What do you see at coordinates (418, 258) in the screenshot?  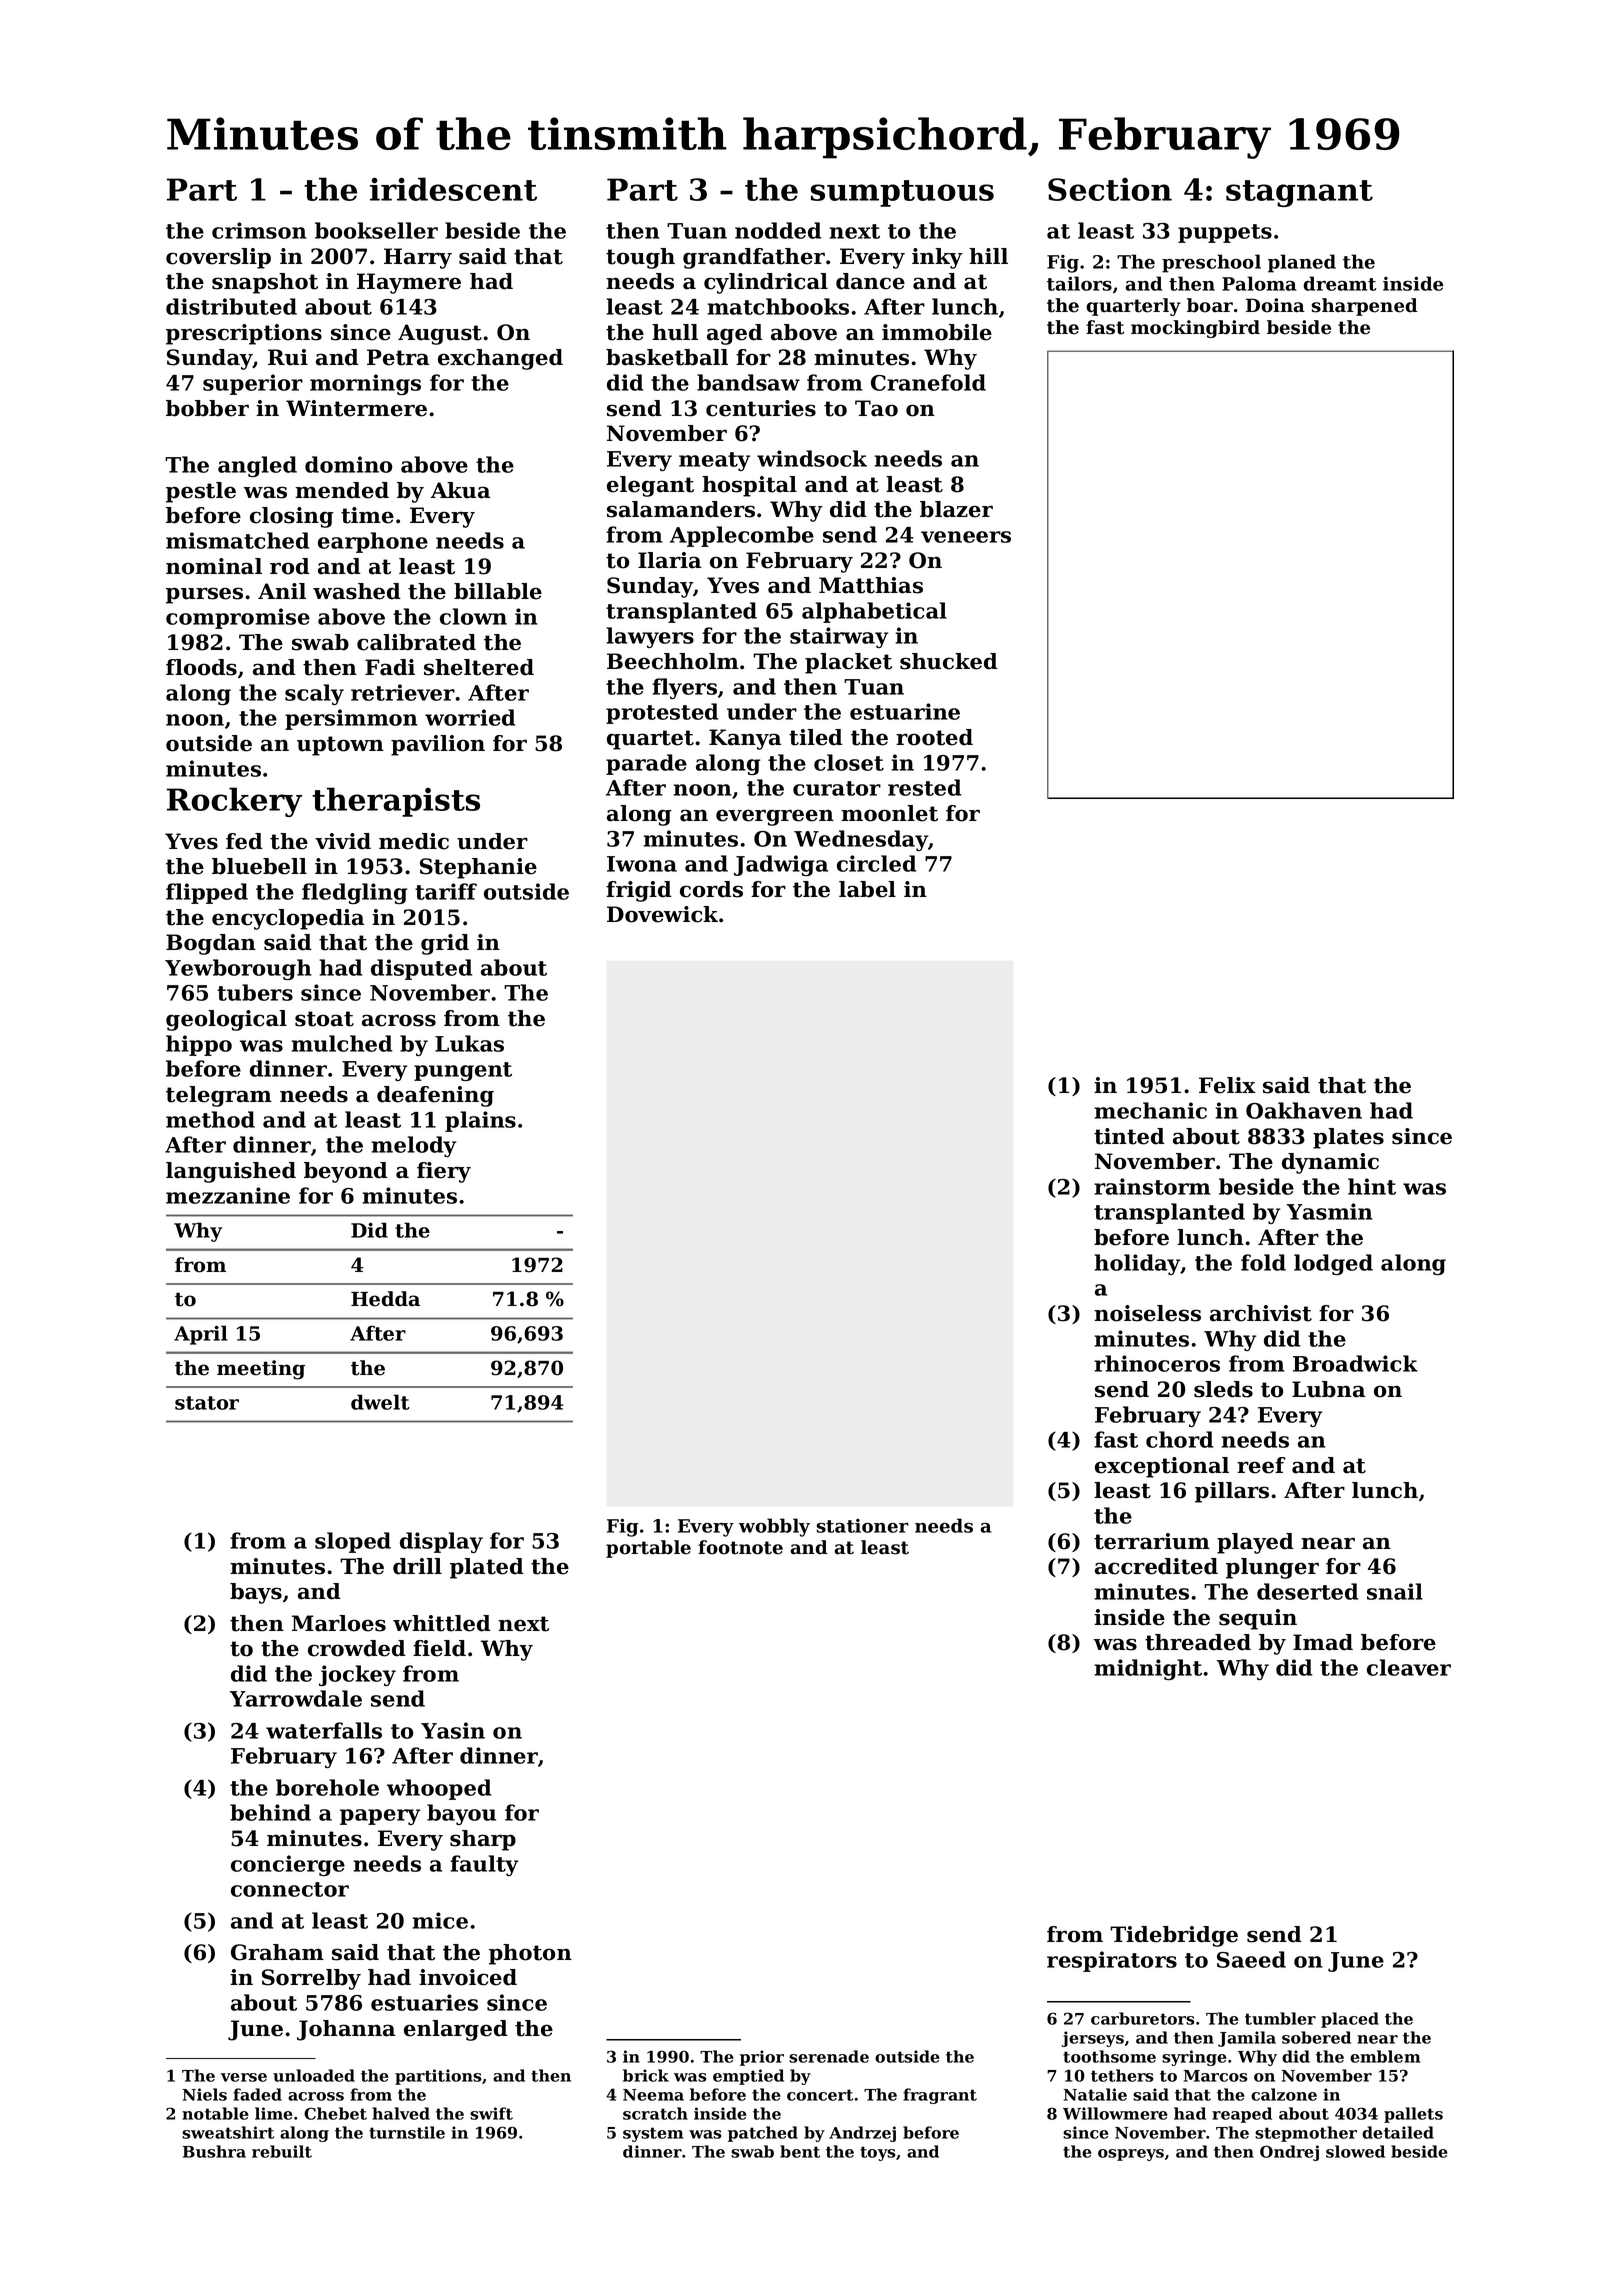 I see `Harry` at bounding box center [418, 258].
